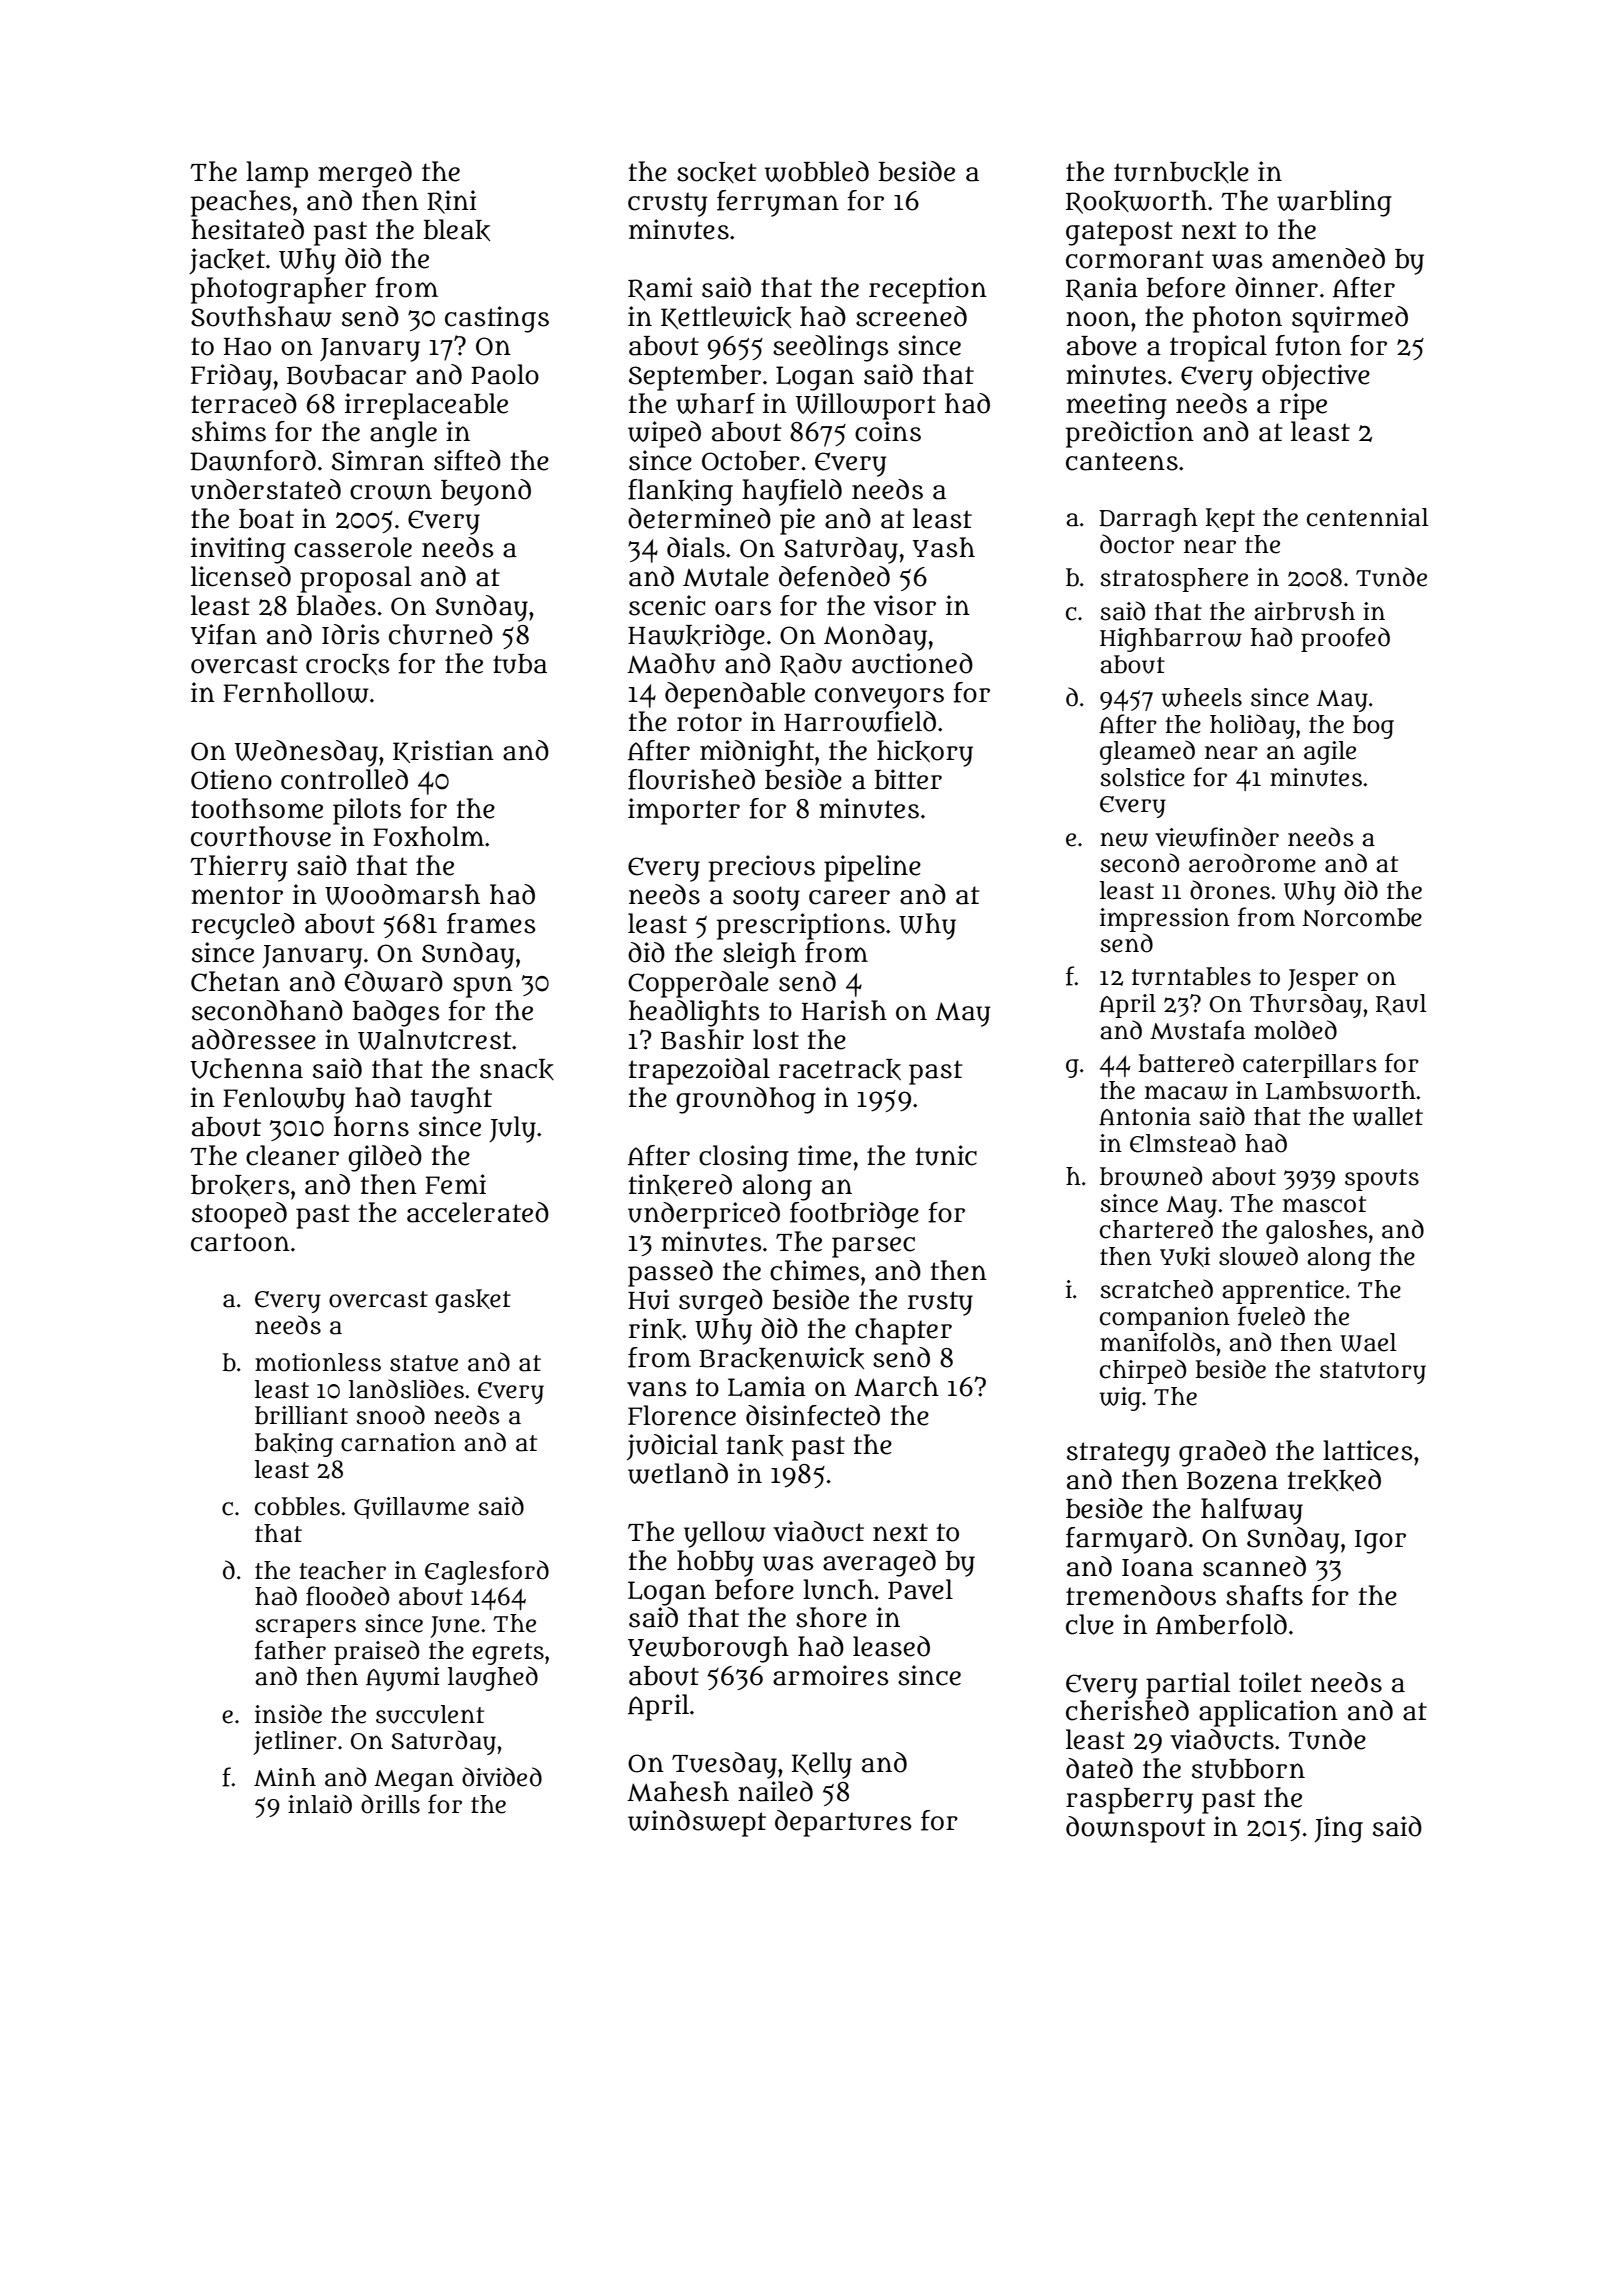 The width and height of the screenshot is (1620, 2292). I want to click on tunic, so click(946, 1155).
